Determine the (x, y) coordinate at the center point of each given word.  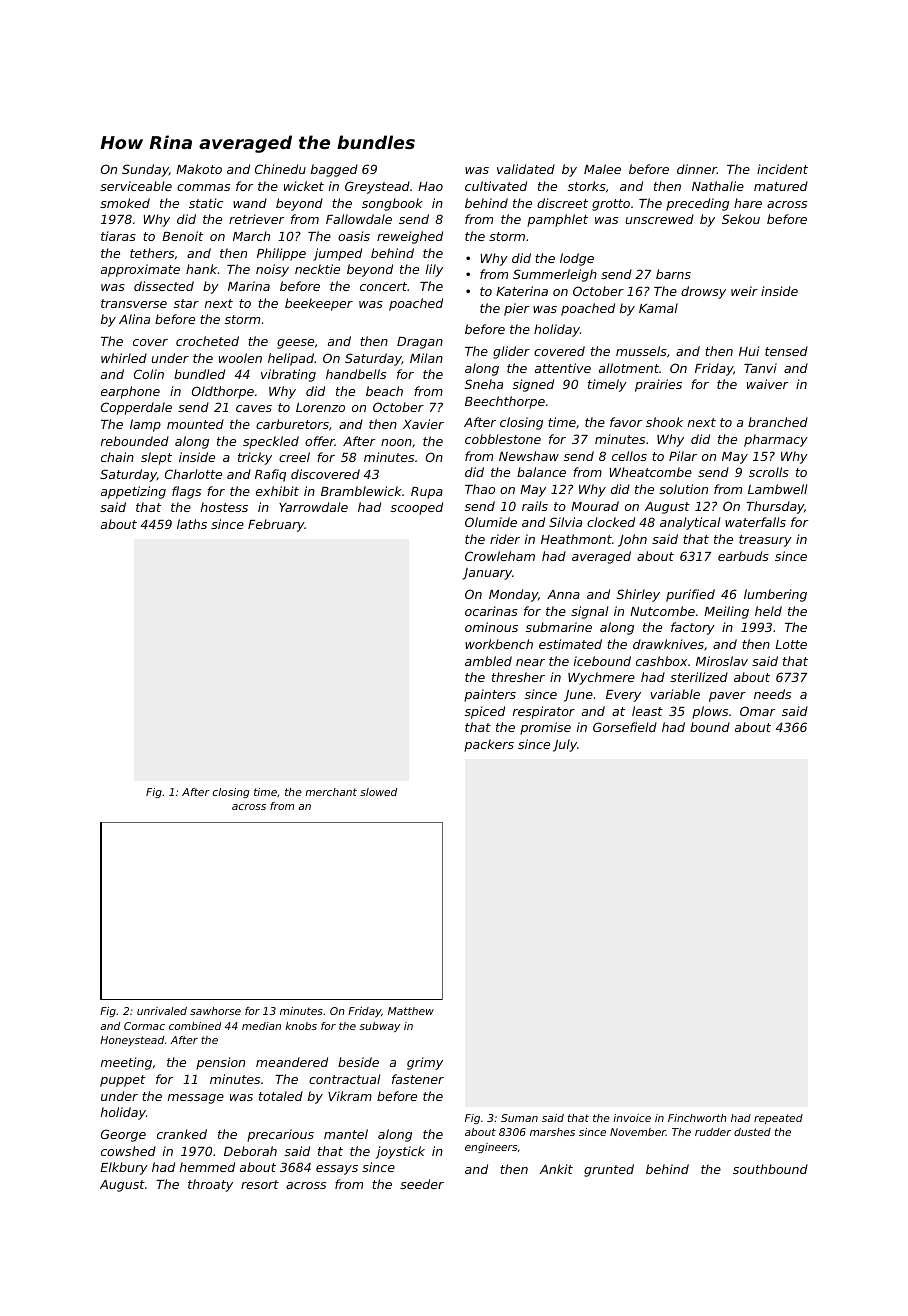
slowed (378, 792)
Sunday (145, 170)
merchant (331, 792)
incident (782, 169)
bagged (334, 170)
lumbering (775, 595)
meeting (126, 1063)
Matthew (411, 1011)
